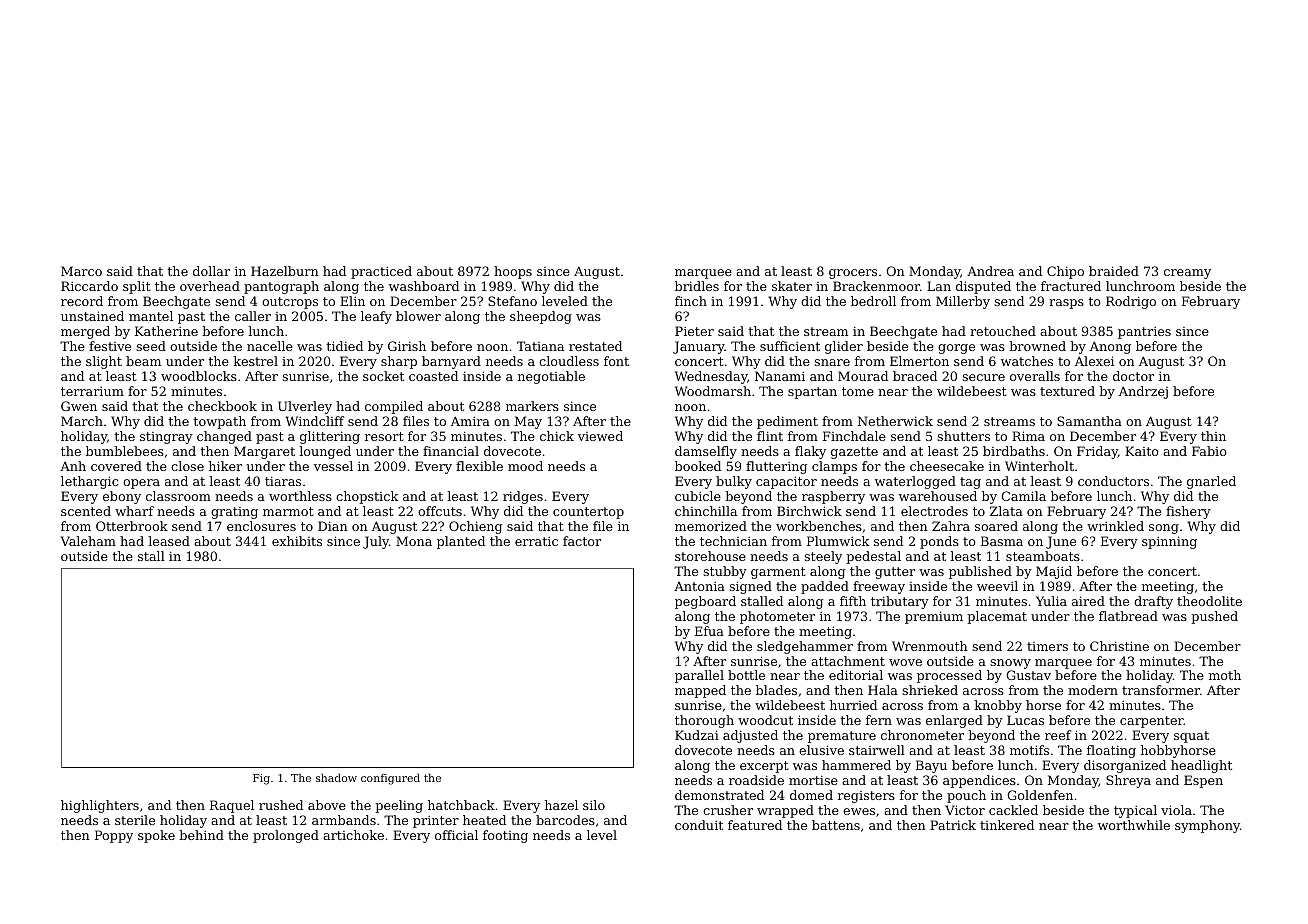 Image resolution: width=1308 pixels, height=924 pixels. What do you see at coordinates (600, 436) in the screenshot?
I see `viewed` at bounding box center [600, 436].
